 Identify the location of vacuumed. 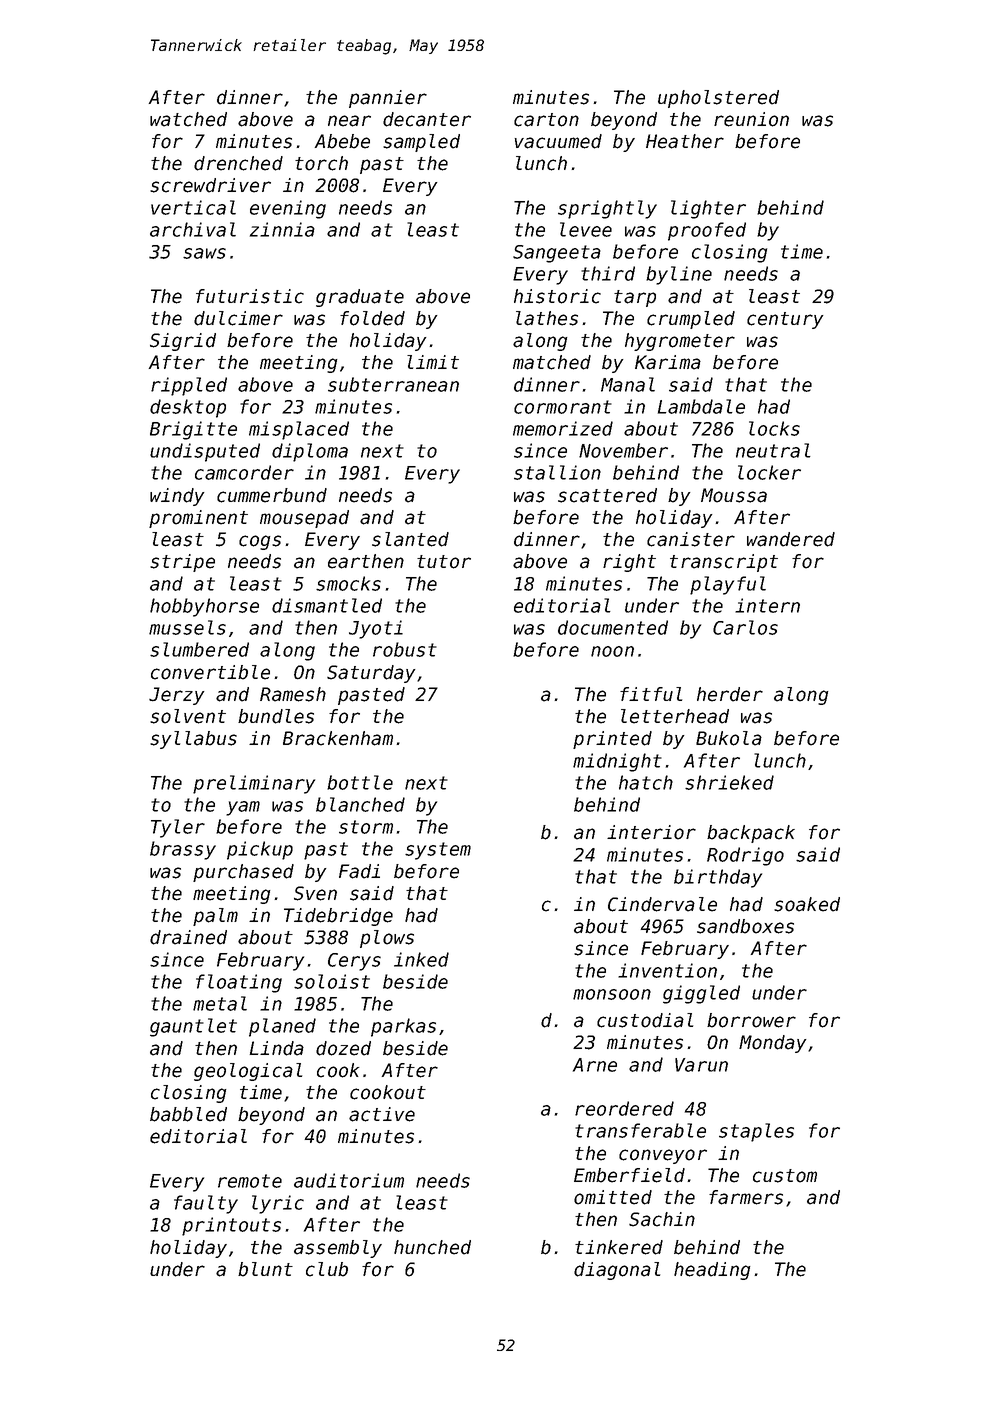
(558, 141).
